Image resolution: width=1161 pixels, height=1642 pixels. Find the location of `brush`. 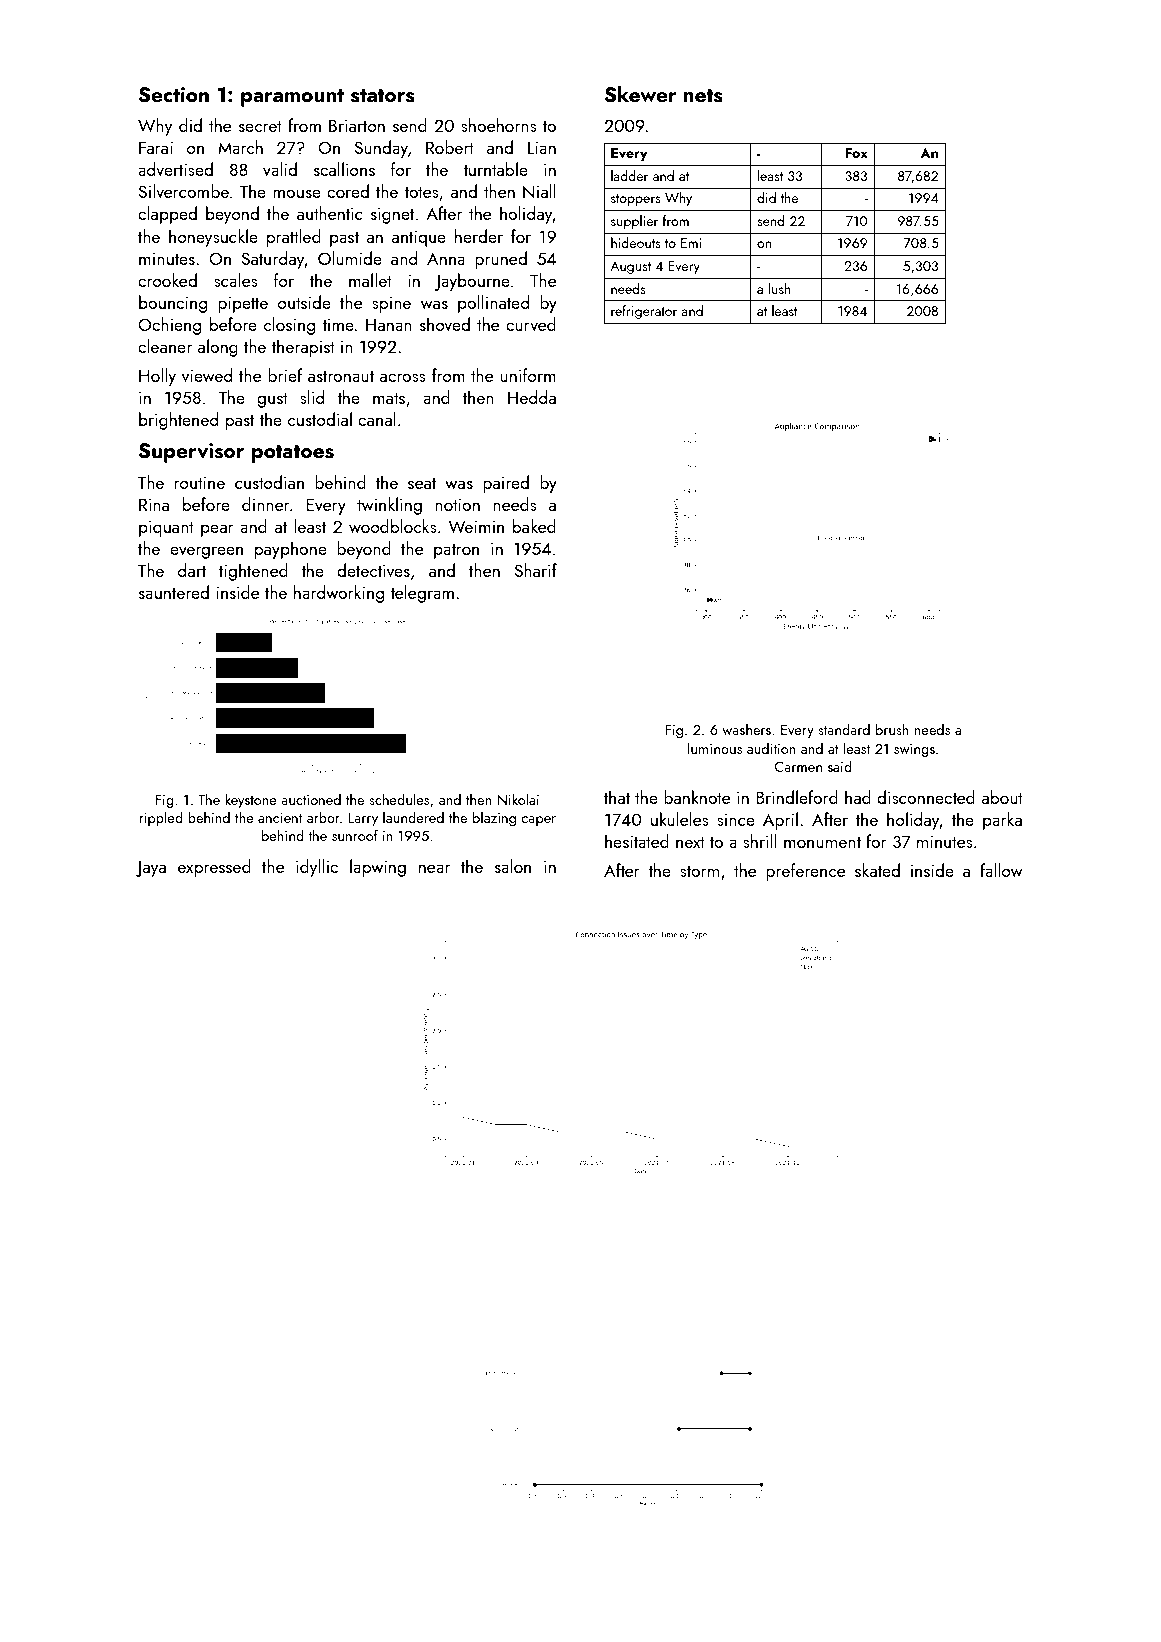

brush is located at coordinates (892, 729).
